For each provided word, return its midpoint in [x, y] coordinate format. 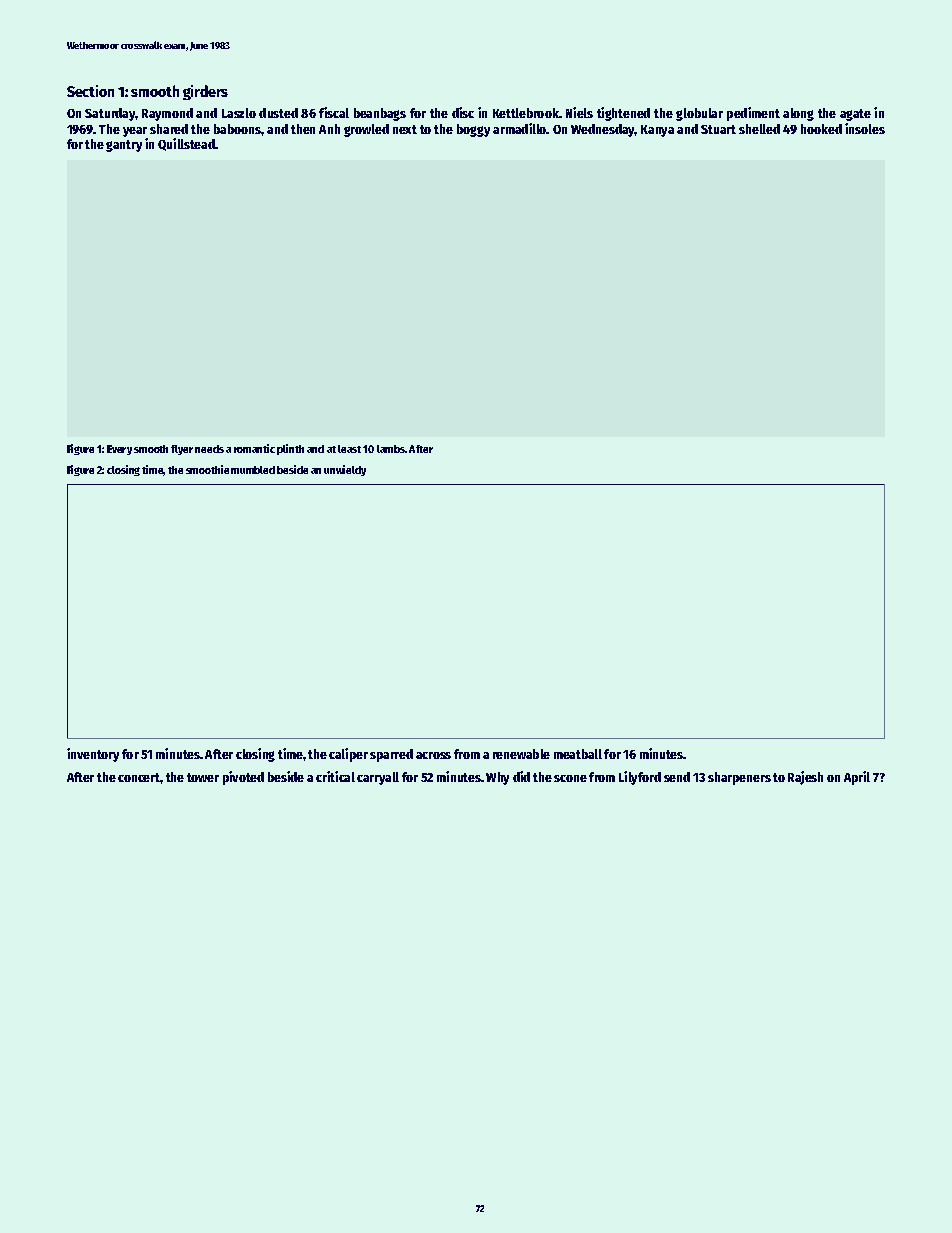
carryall [378, 778]
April [857, 778]
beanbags [380, 114]
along [798, 114]
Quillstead [186, 144]
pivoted [243, 778]
